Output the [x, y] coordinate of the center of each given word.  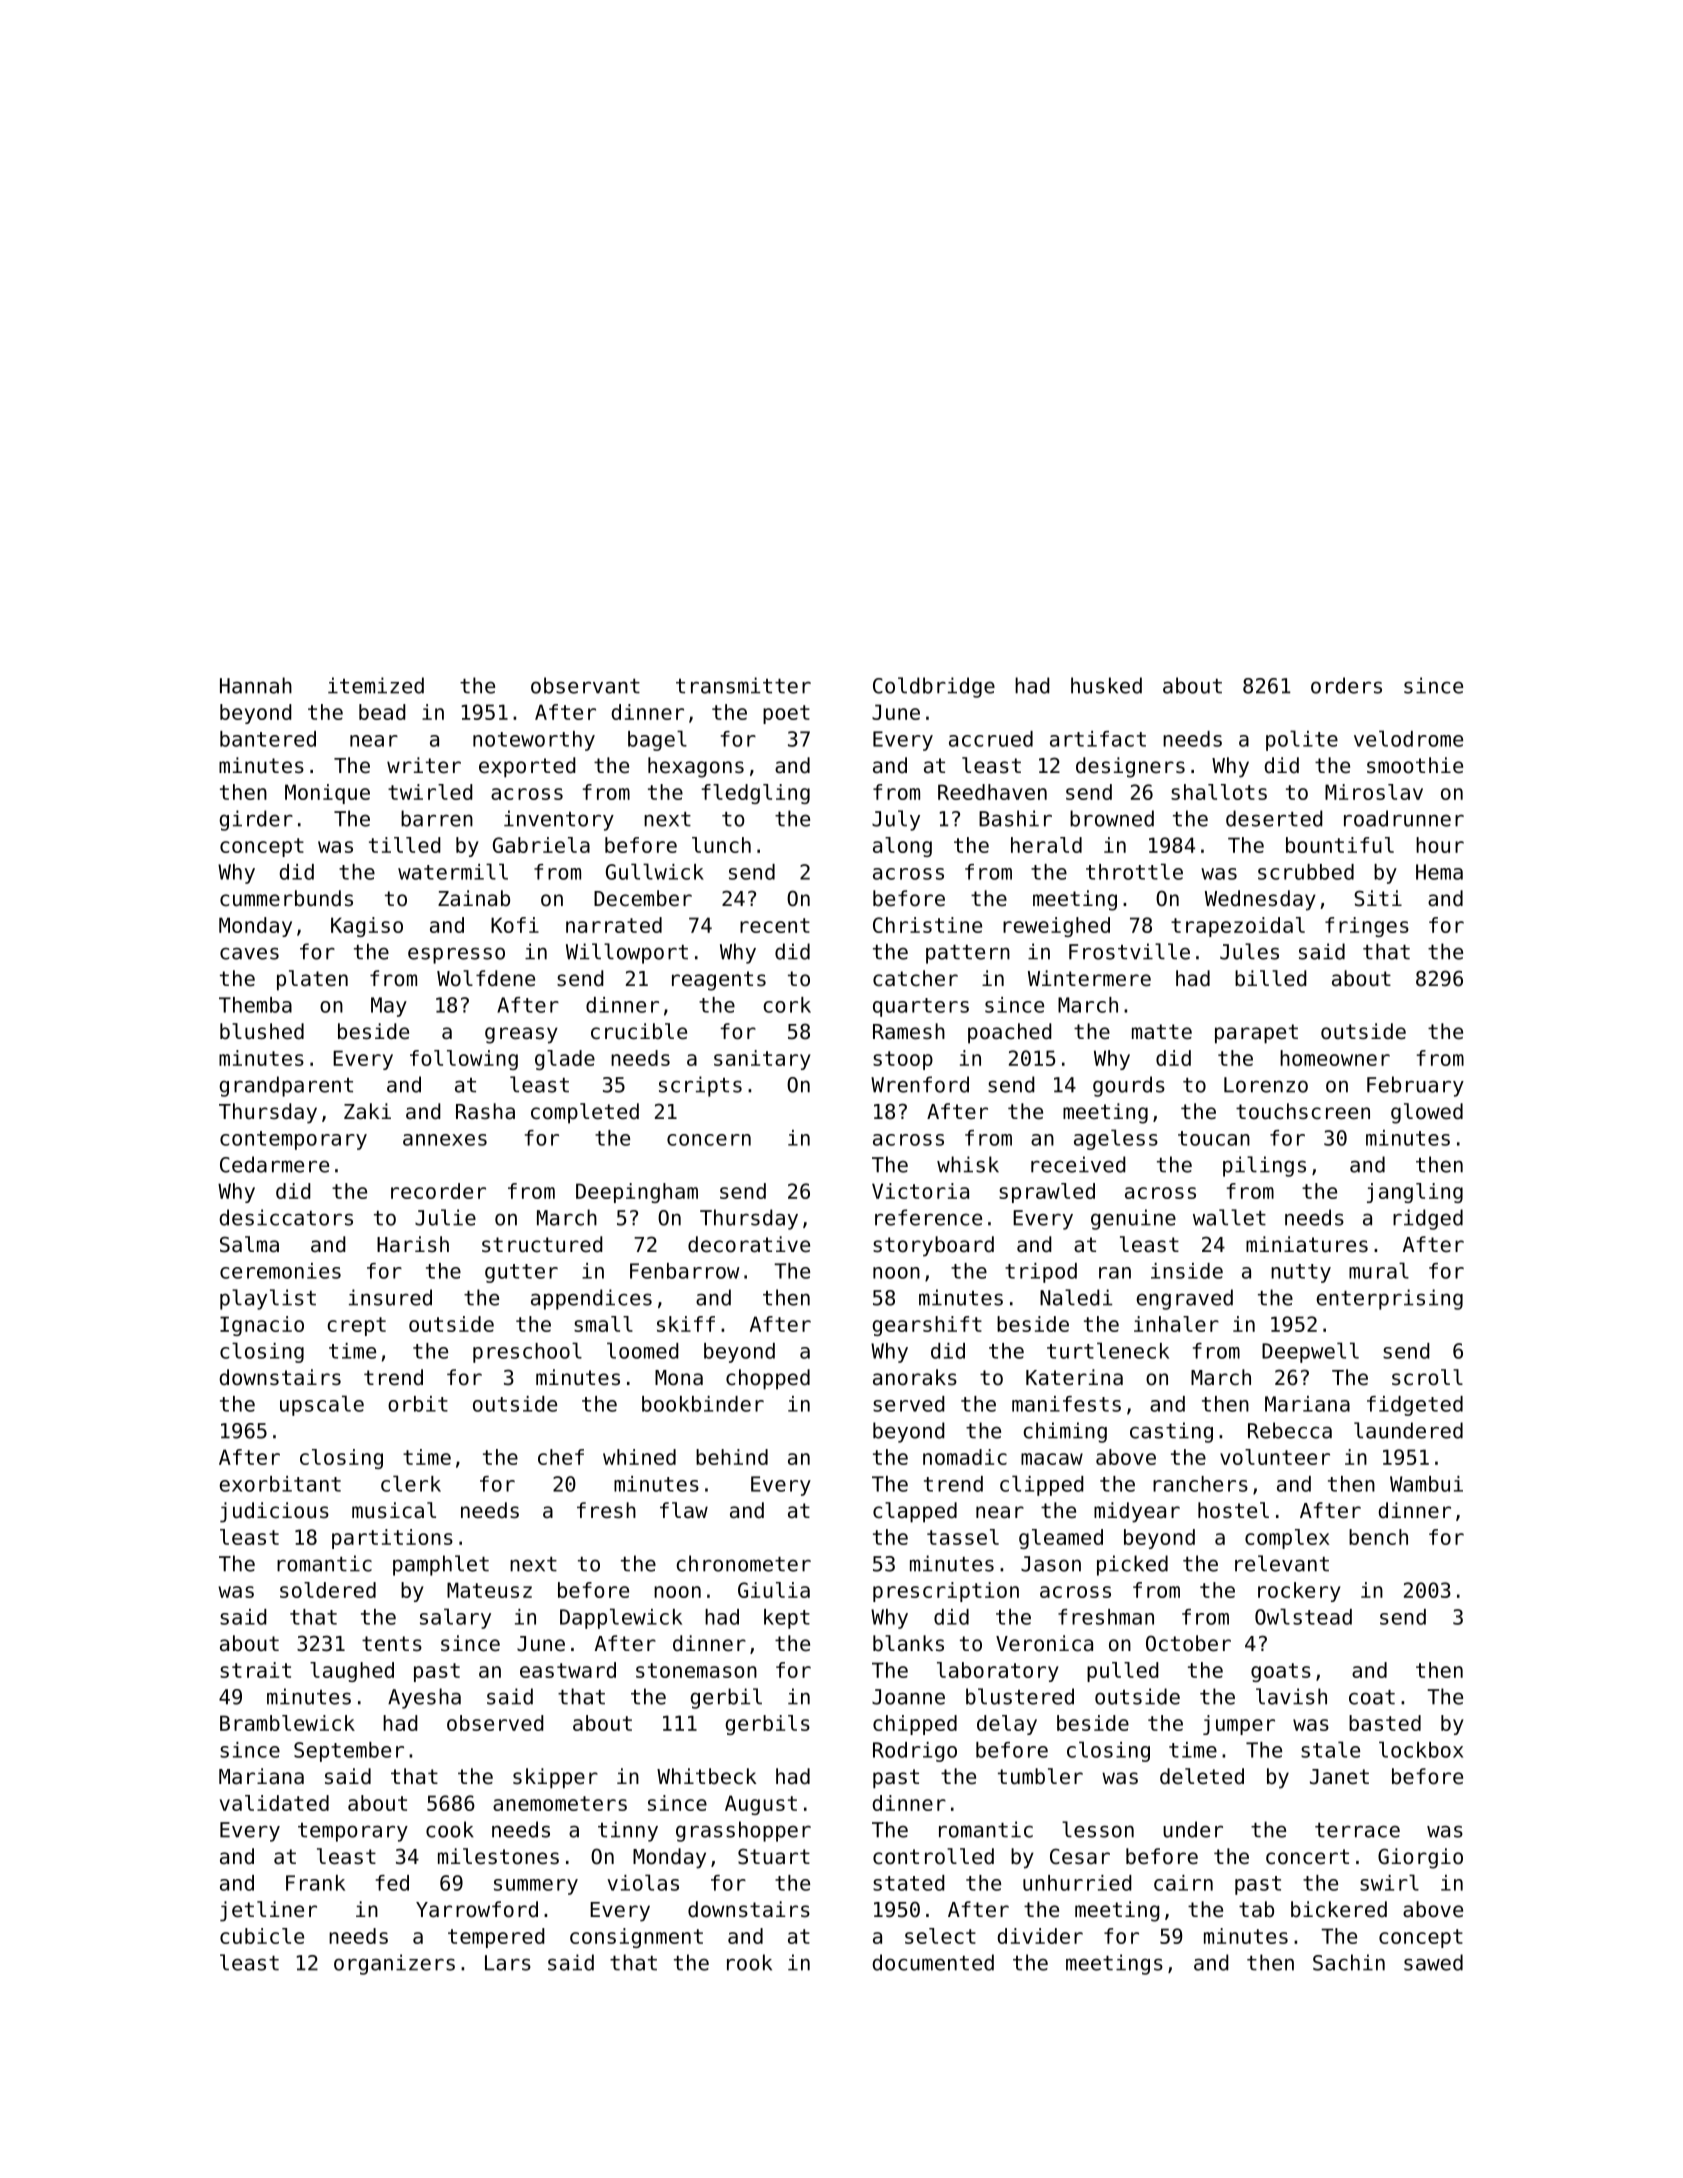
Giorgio [1420, 1858]
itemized [376, 685]
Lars [508, 1963]
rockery [1299, 1592]
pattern [968, 954]
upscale [322, 1405]
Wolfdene [486, 978]
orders [1346, 685]
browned [1112, 818]
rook [749, 1962]
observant [585, 685]
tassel [963, 1537]
